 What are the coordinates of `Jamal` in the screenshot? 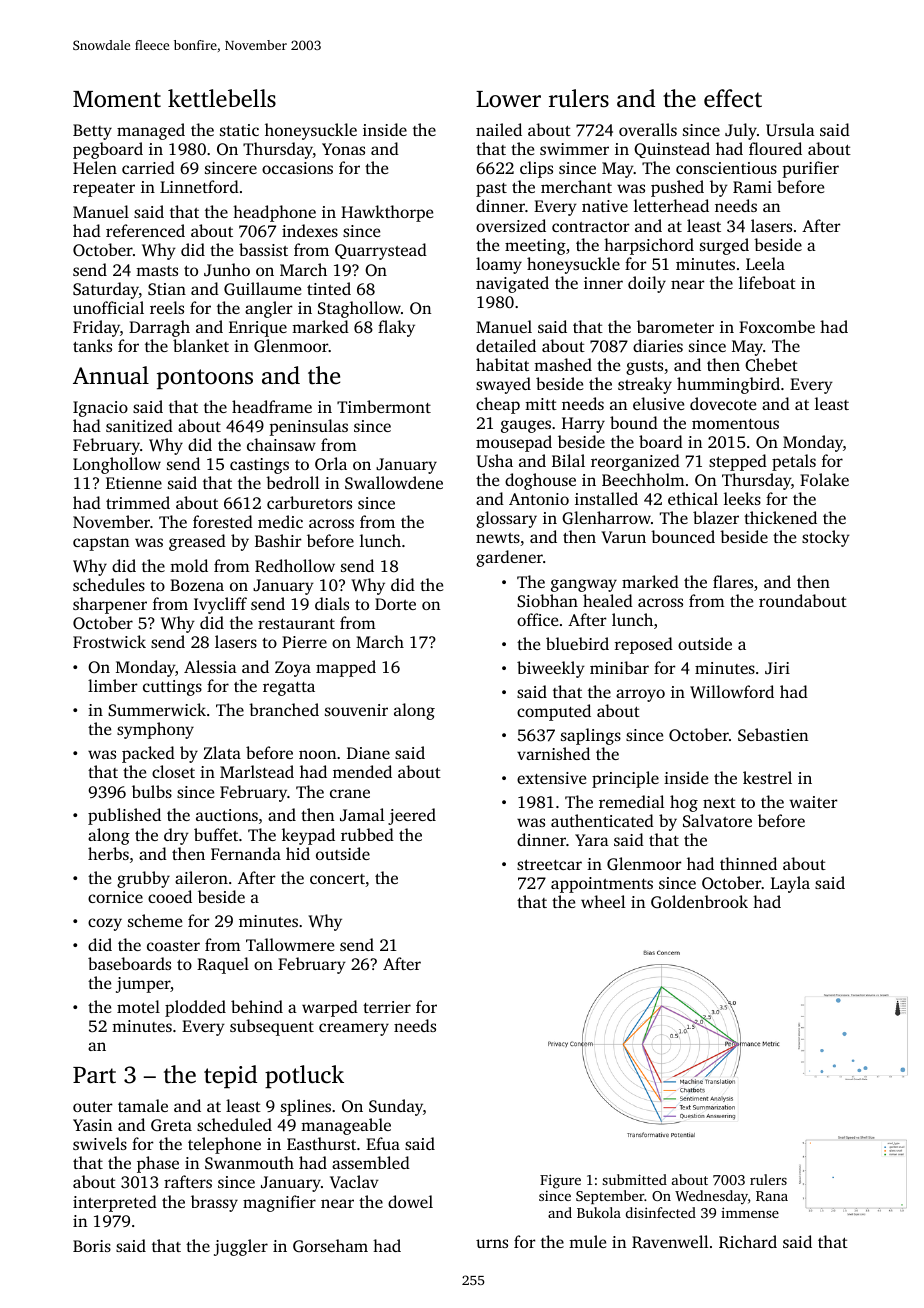 It's located at (362, 814).
